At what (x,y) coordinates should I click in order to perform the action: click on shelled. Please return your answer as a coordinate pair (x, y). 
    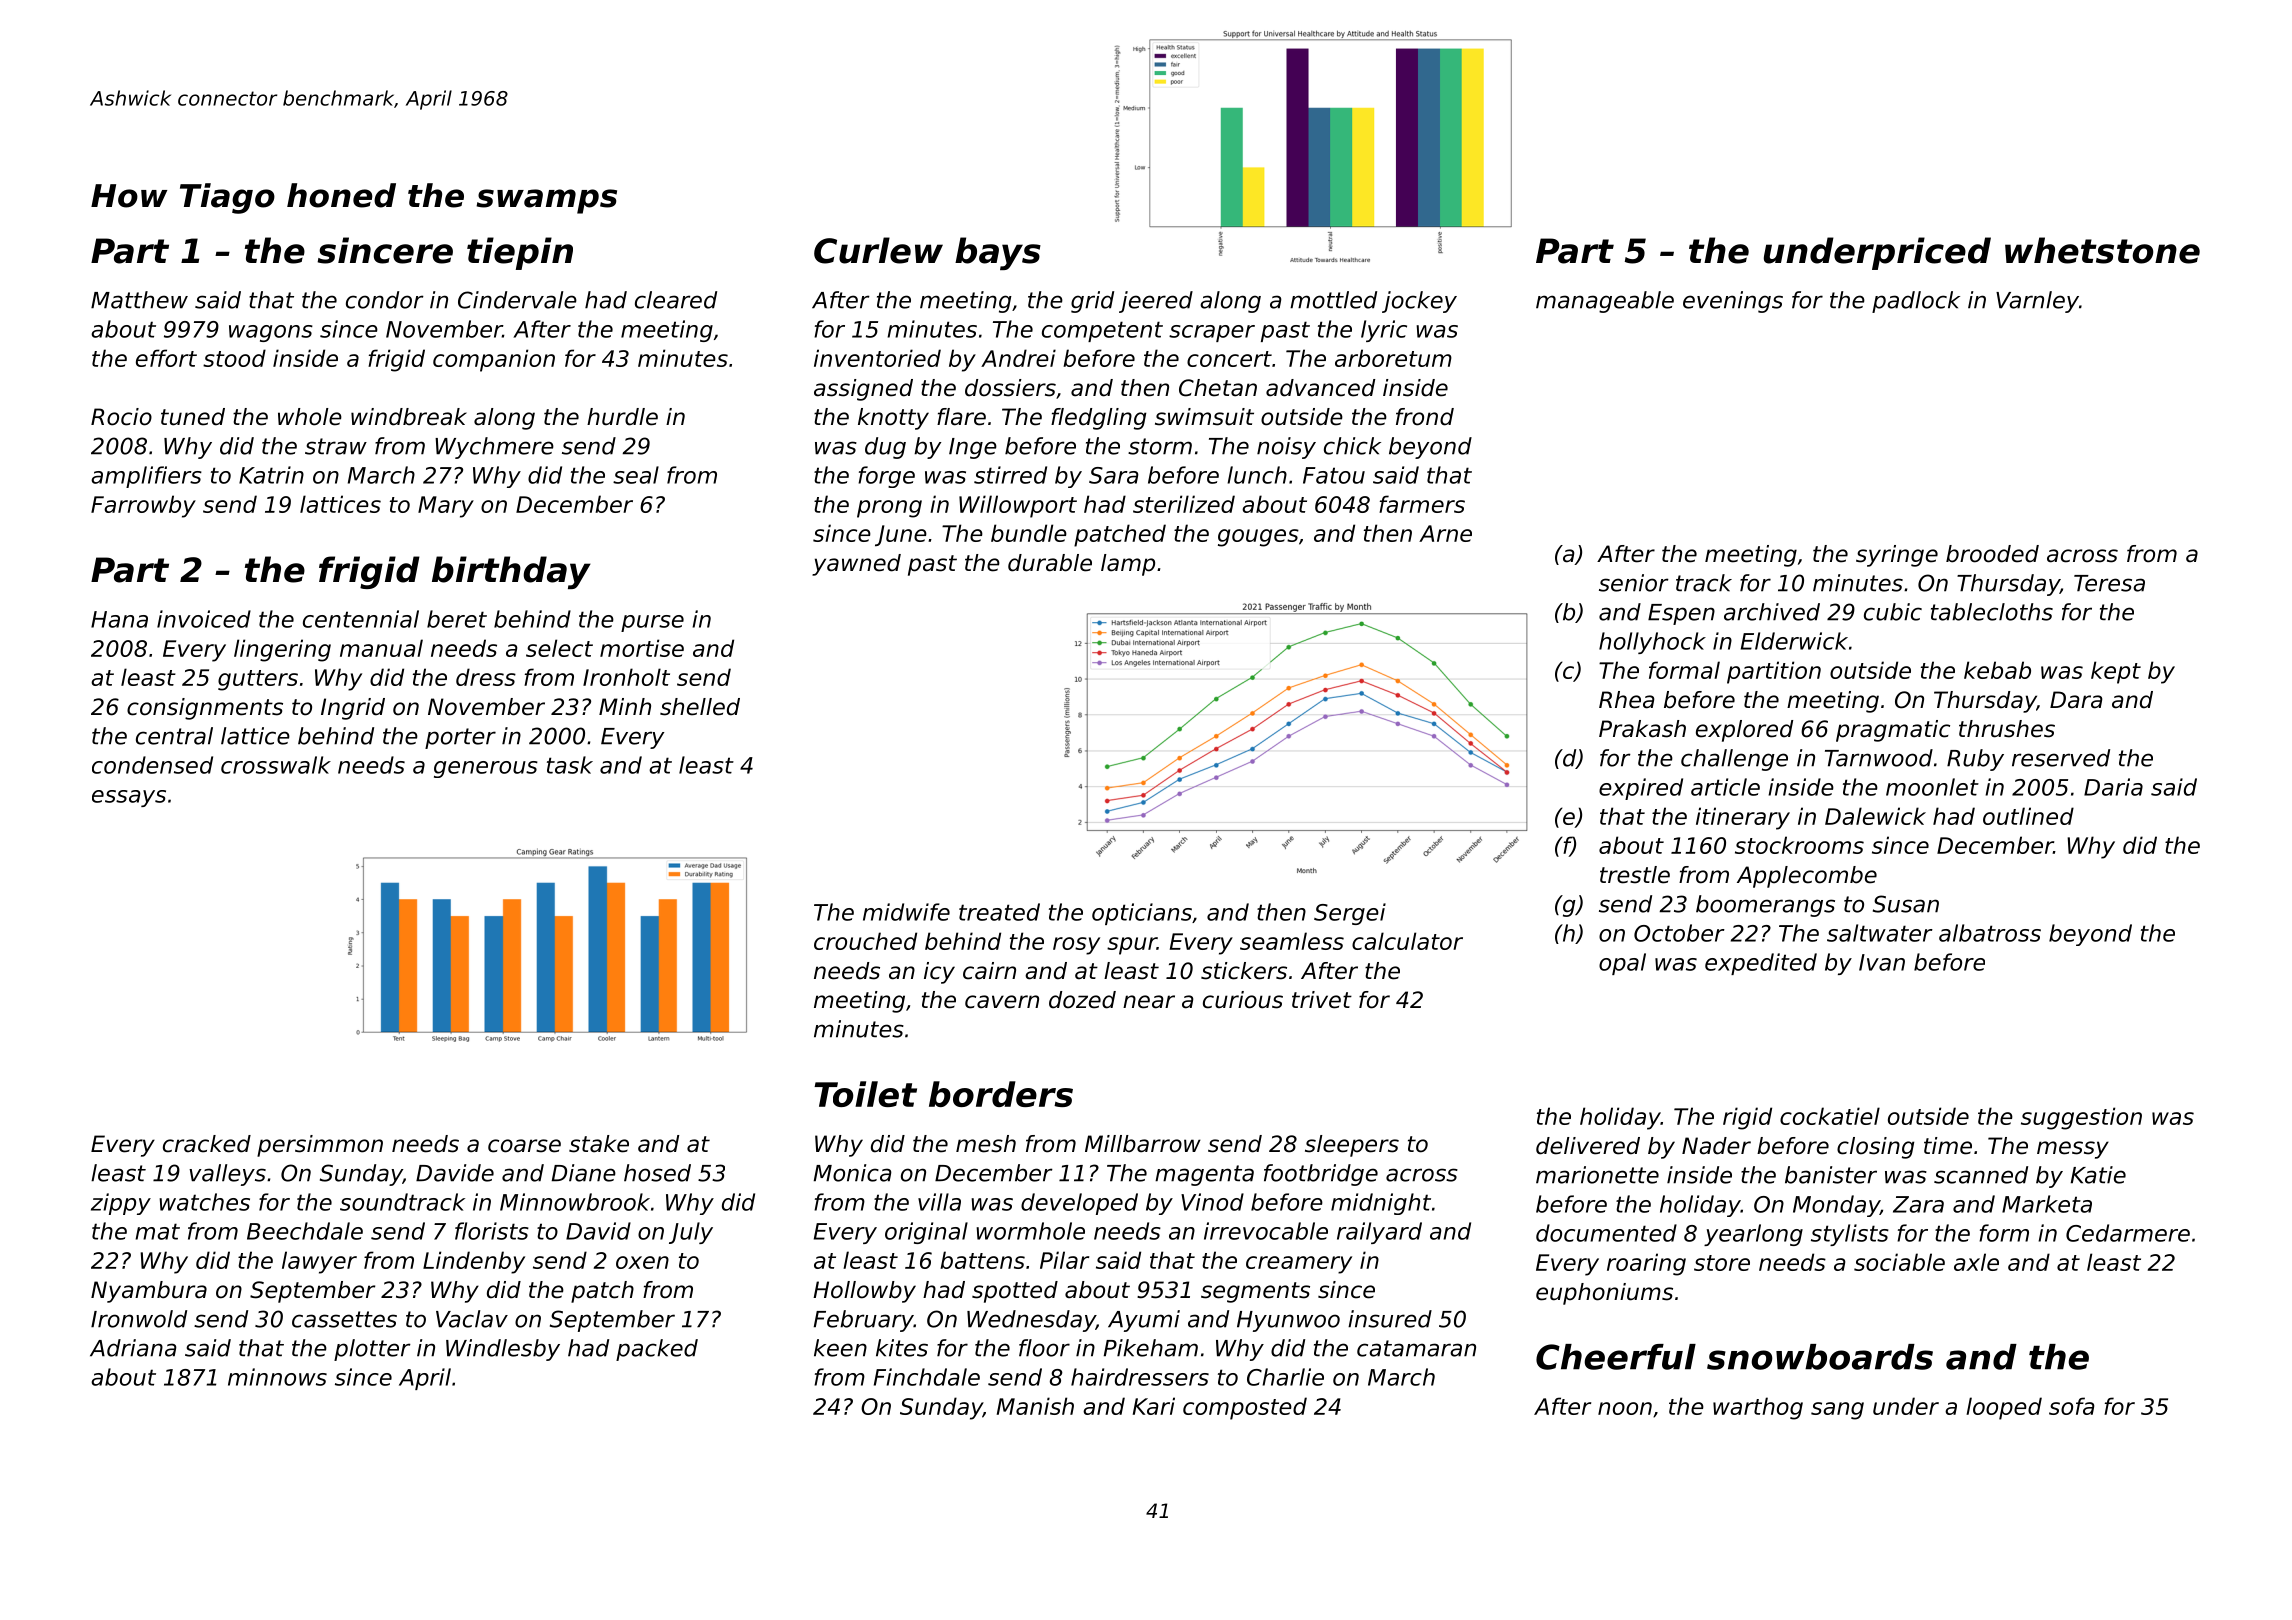
    Looking at the image, I should click on (700, 707).
